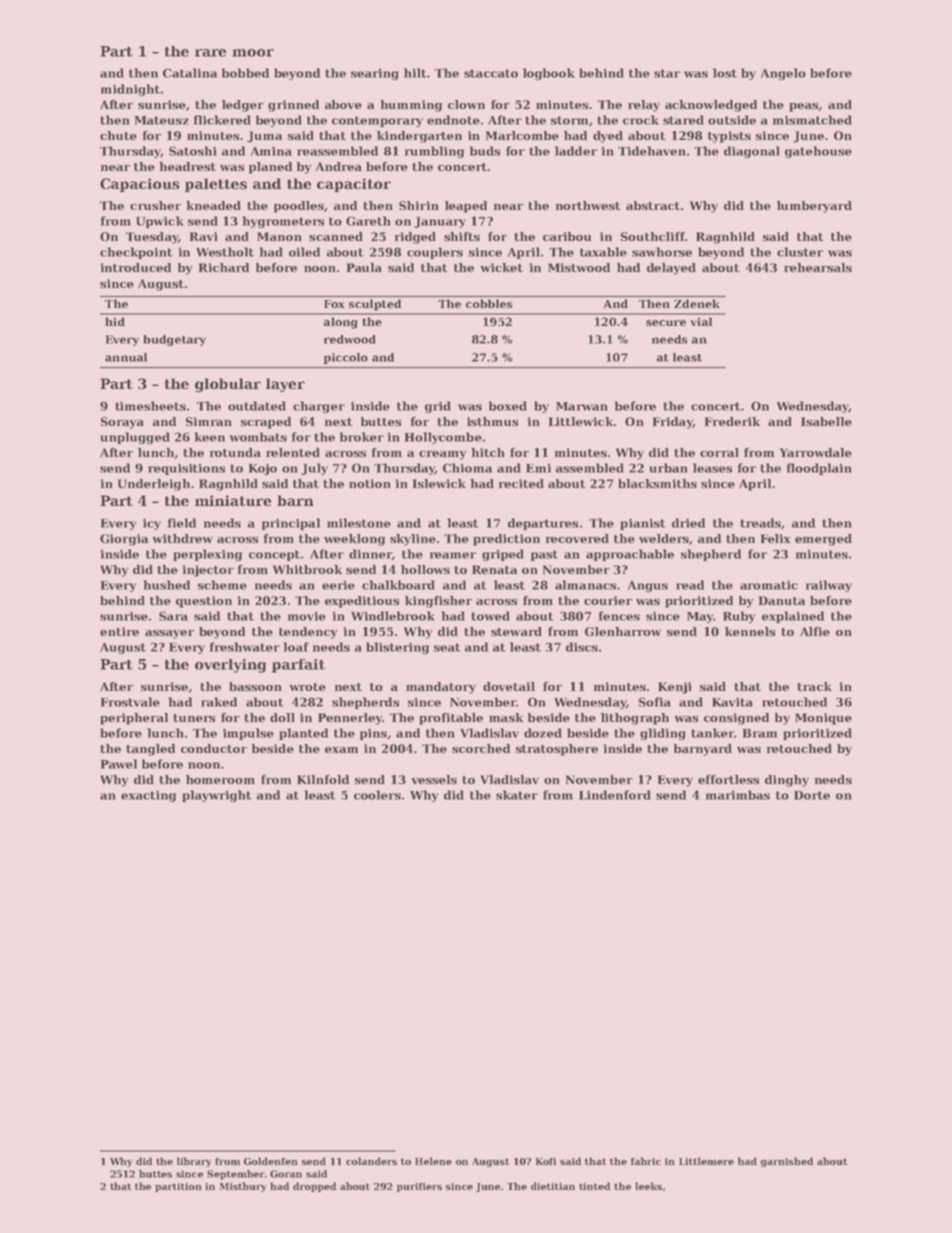  What do you see at coordinates (377, 795) in the page?
I see `coolers` at bounding box center [377, 795].
